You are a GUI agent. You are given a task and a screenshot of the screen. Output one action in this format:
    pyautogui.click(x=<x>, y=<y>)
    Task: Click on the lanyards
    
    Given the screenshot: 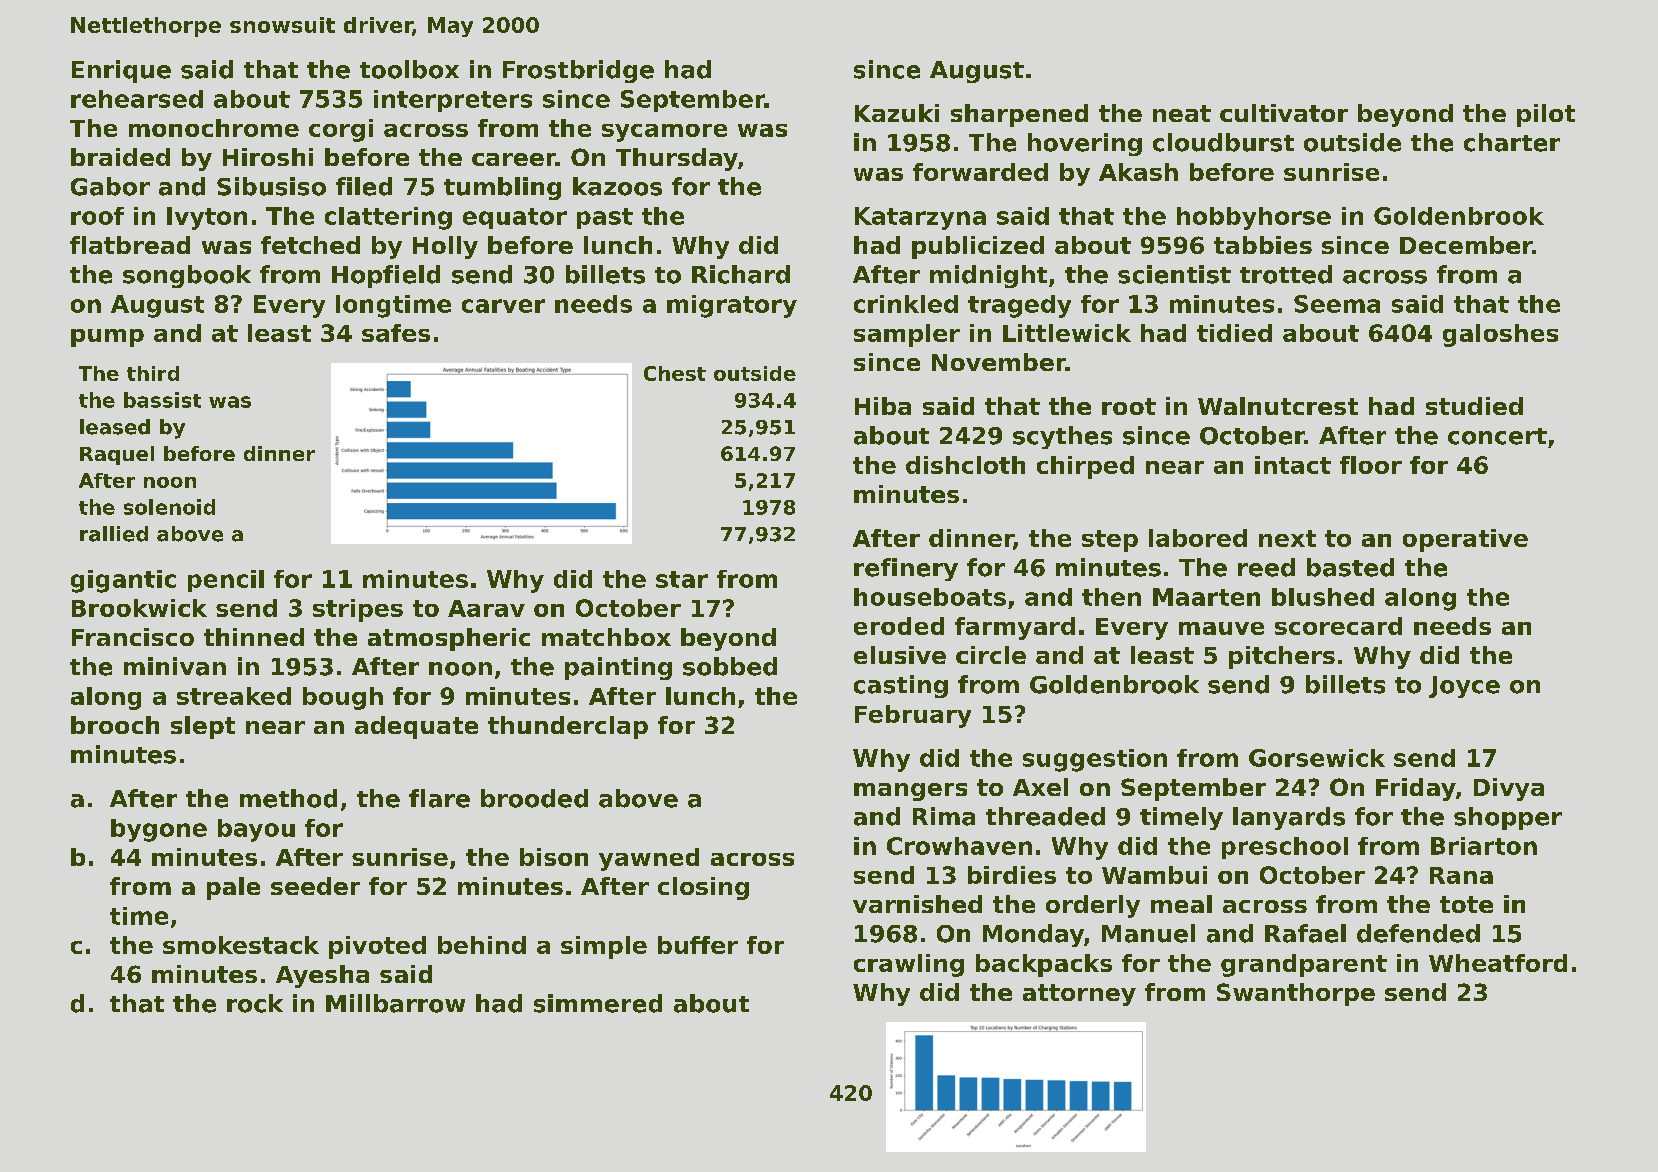 What is the action you would take?
    pyautogui.click(x=1289, y=818)
